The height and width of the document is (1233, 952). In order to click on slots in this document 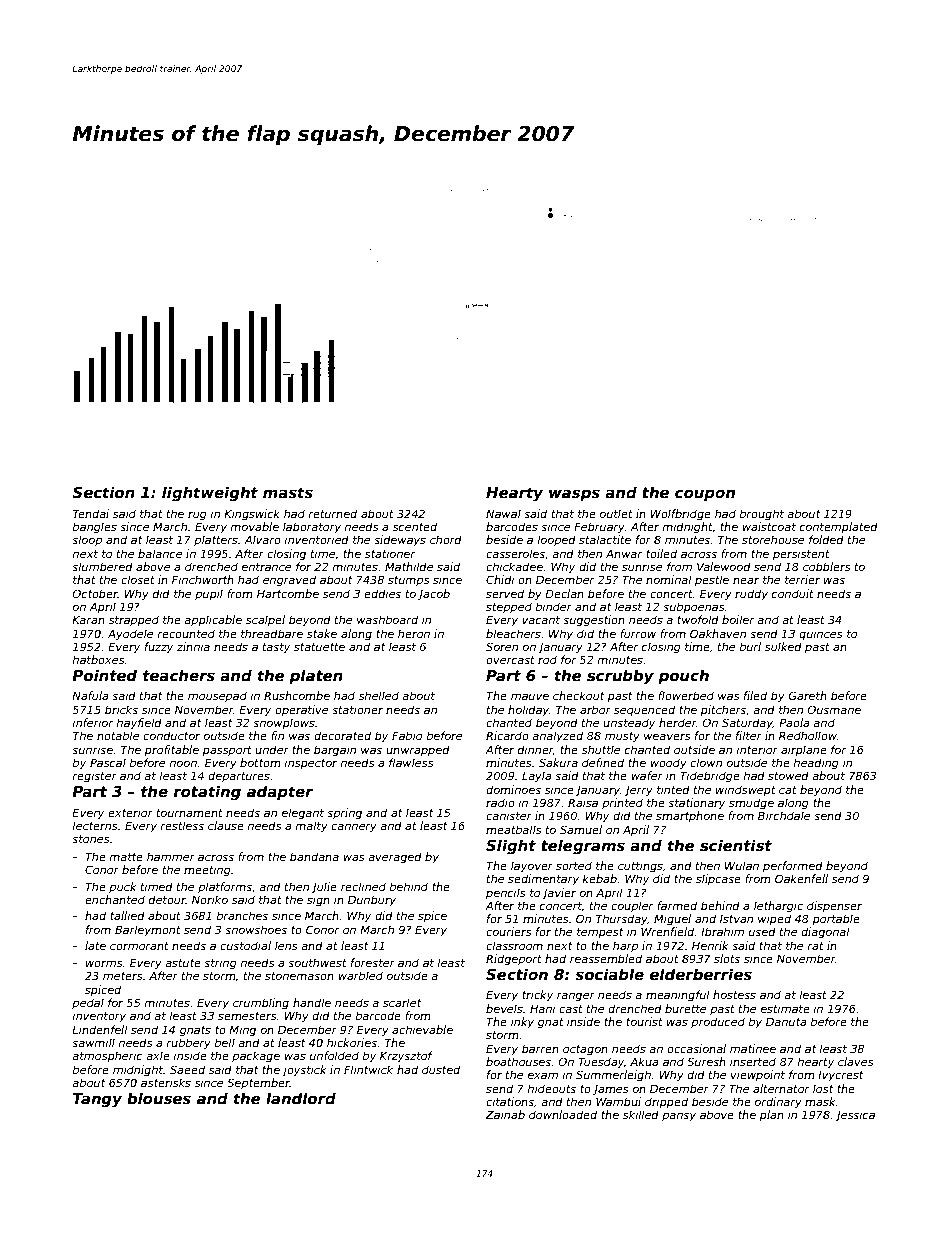, I will do `click(727, 958)`.
